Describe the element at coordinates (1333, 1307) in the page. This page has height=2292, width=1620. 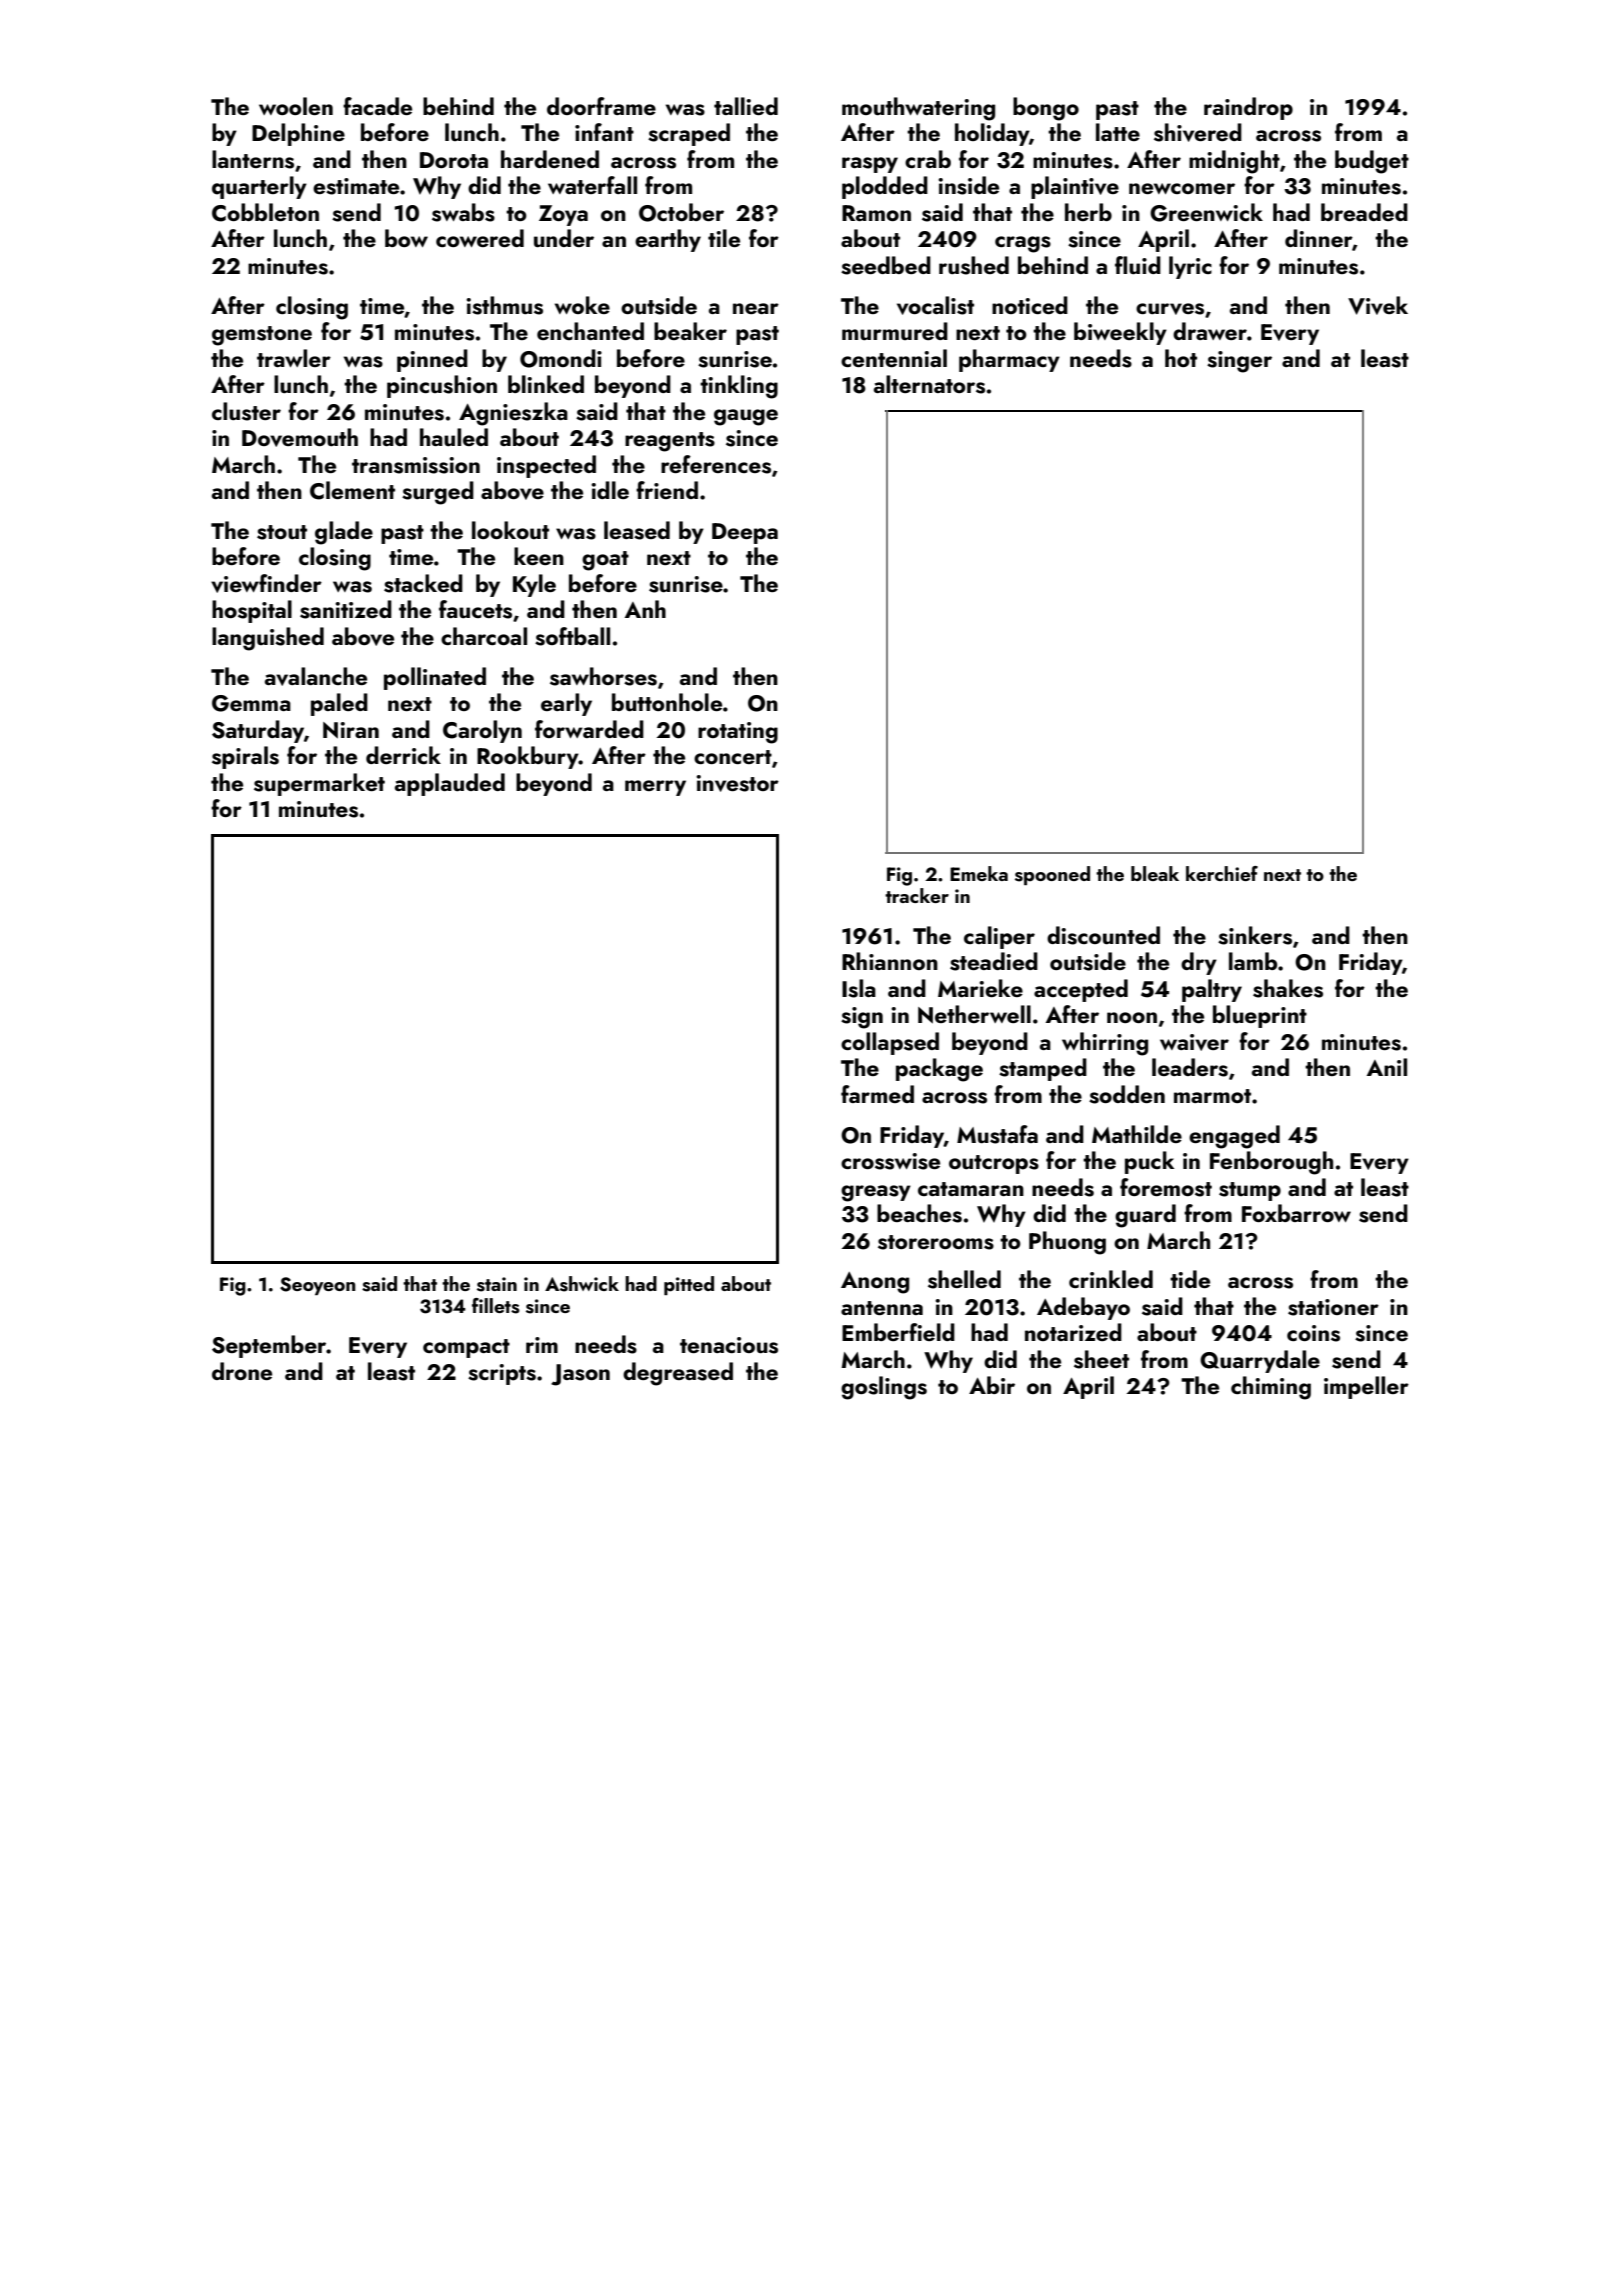
I see `stationer` at that location.
